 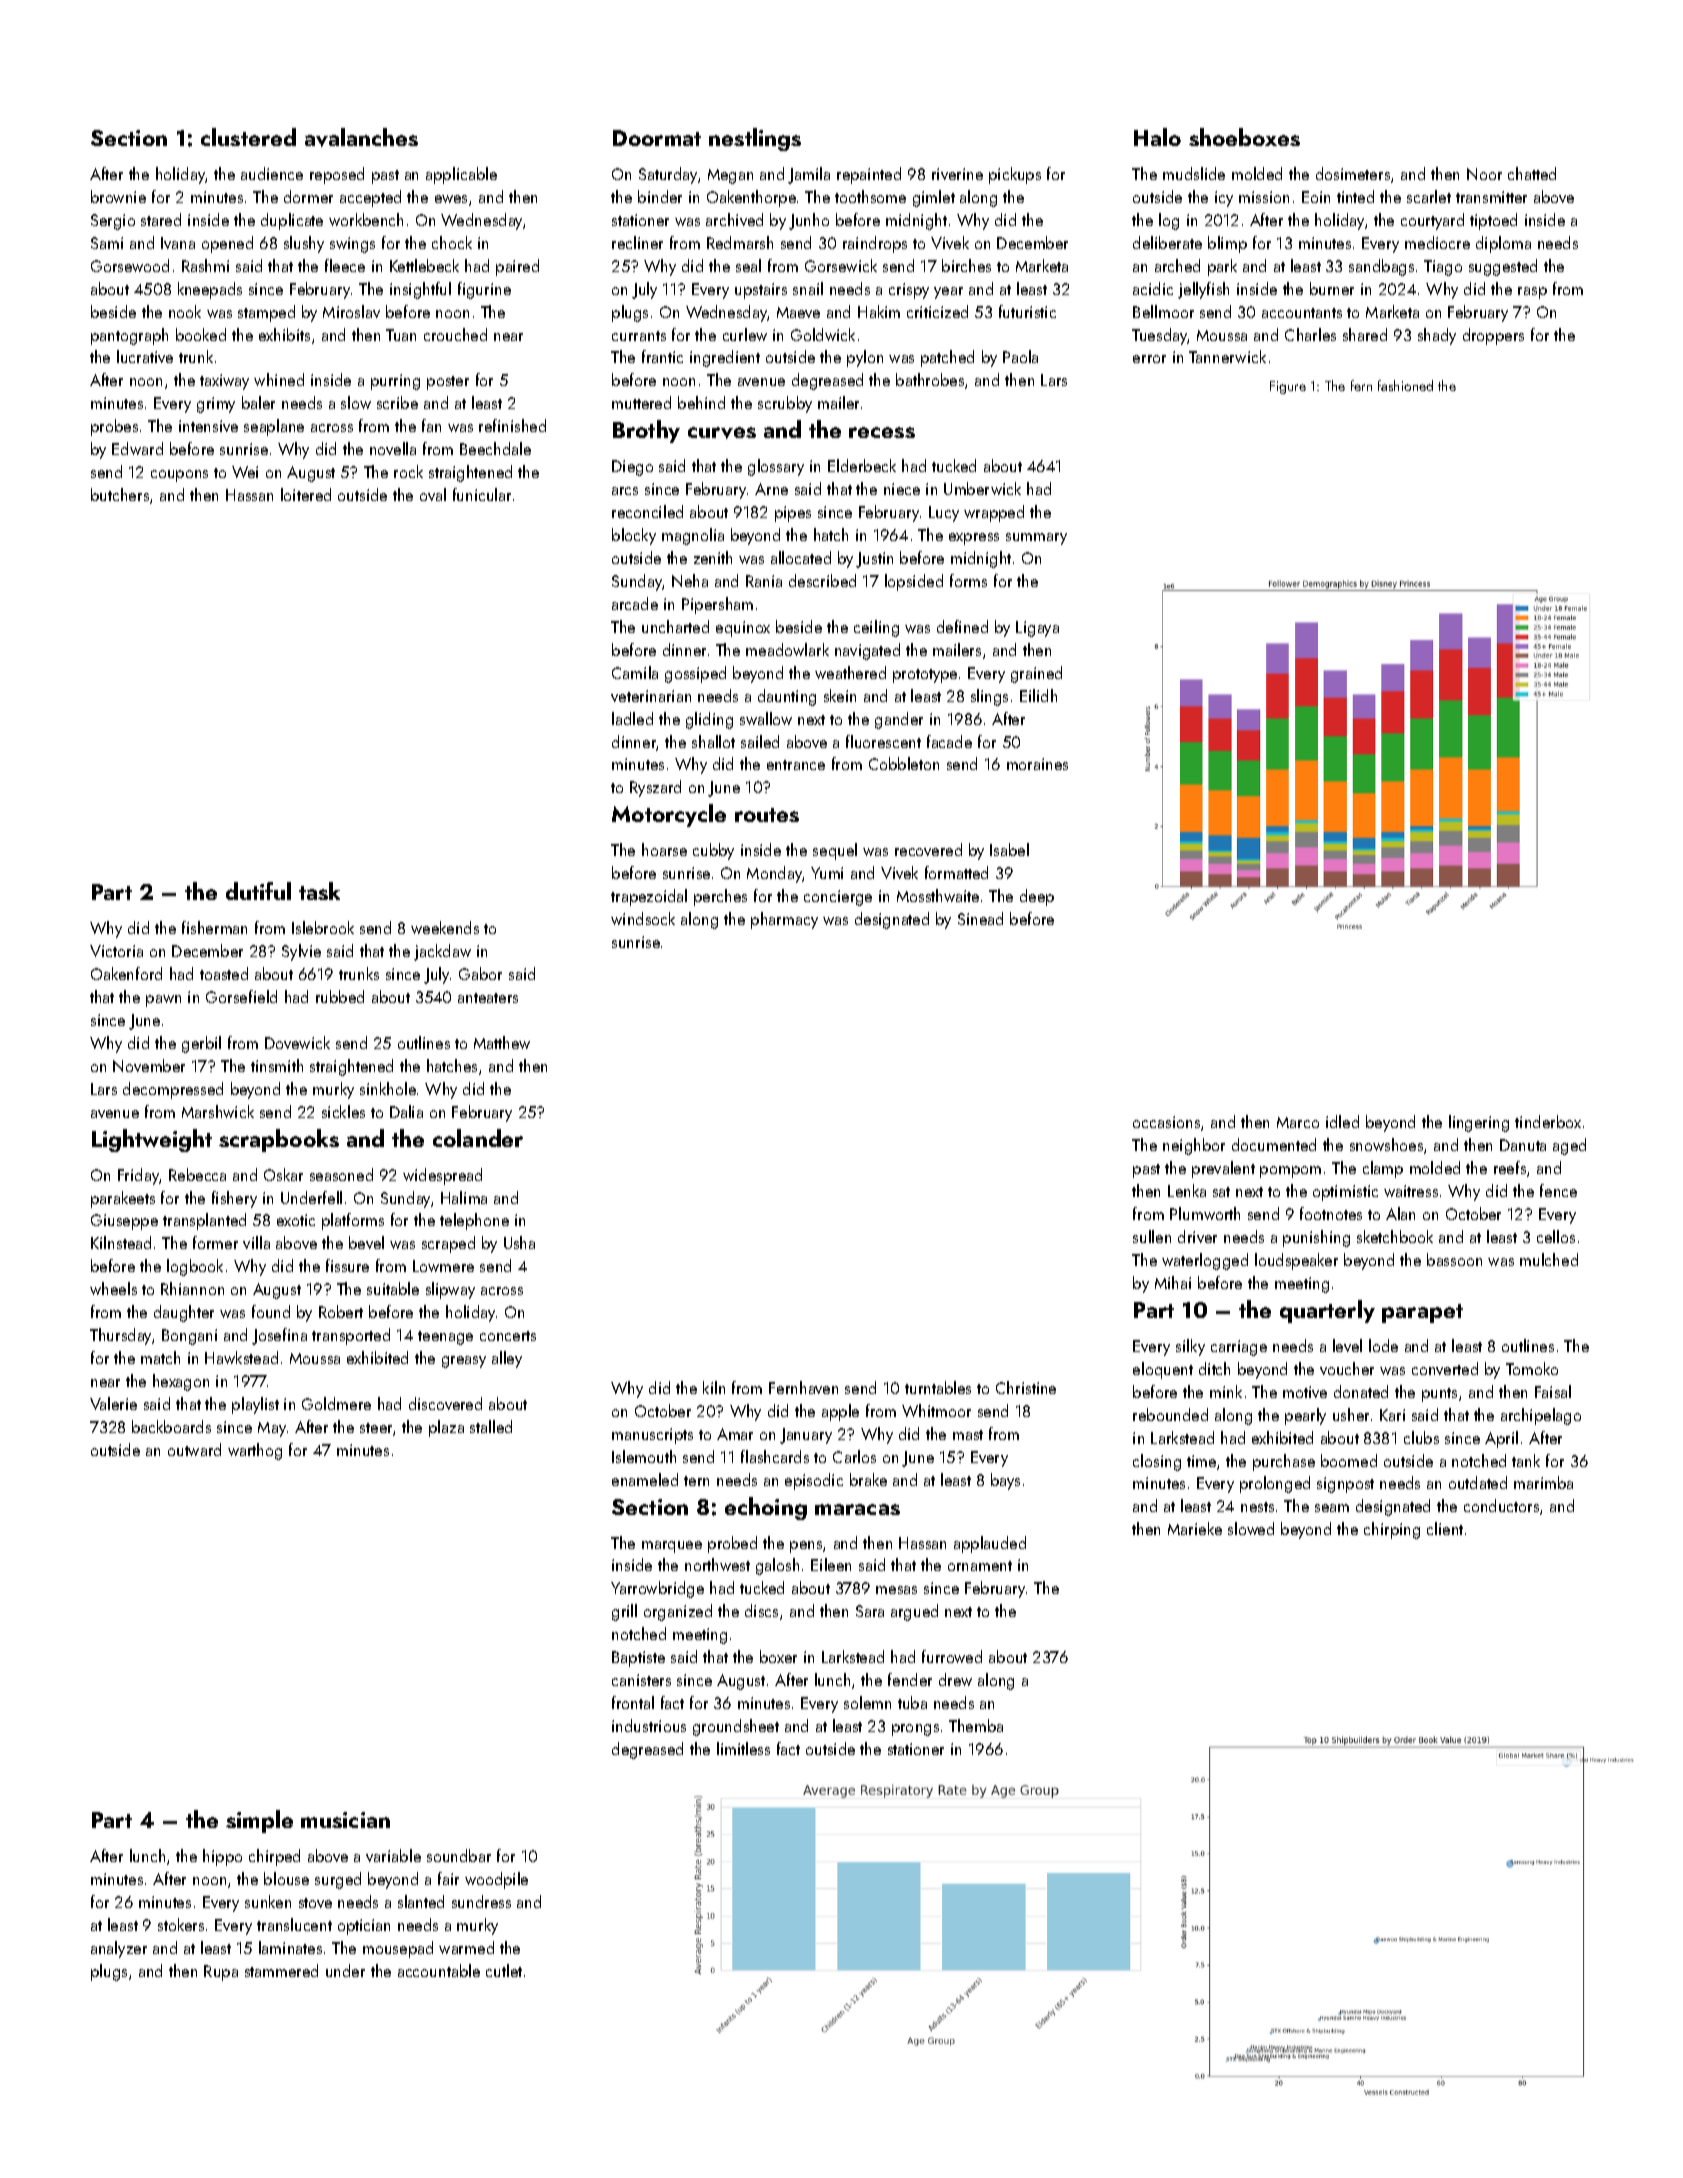 What do you see at coordinates (214, 927) in the image?
I see `fisherman` at bounding box center [214, 927].
